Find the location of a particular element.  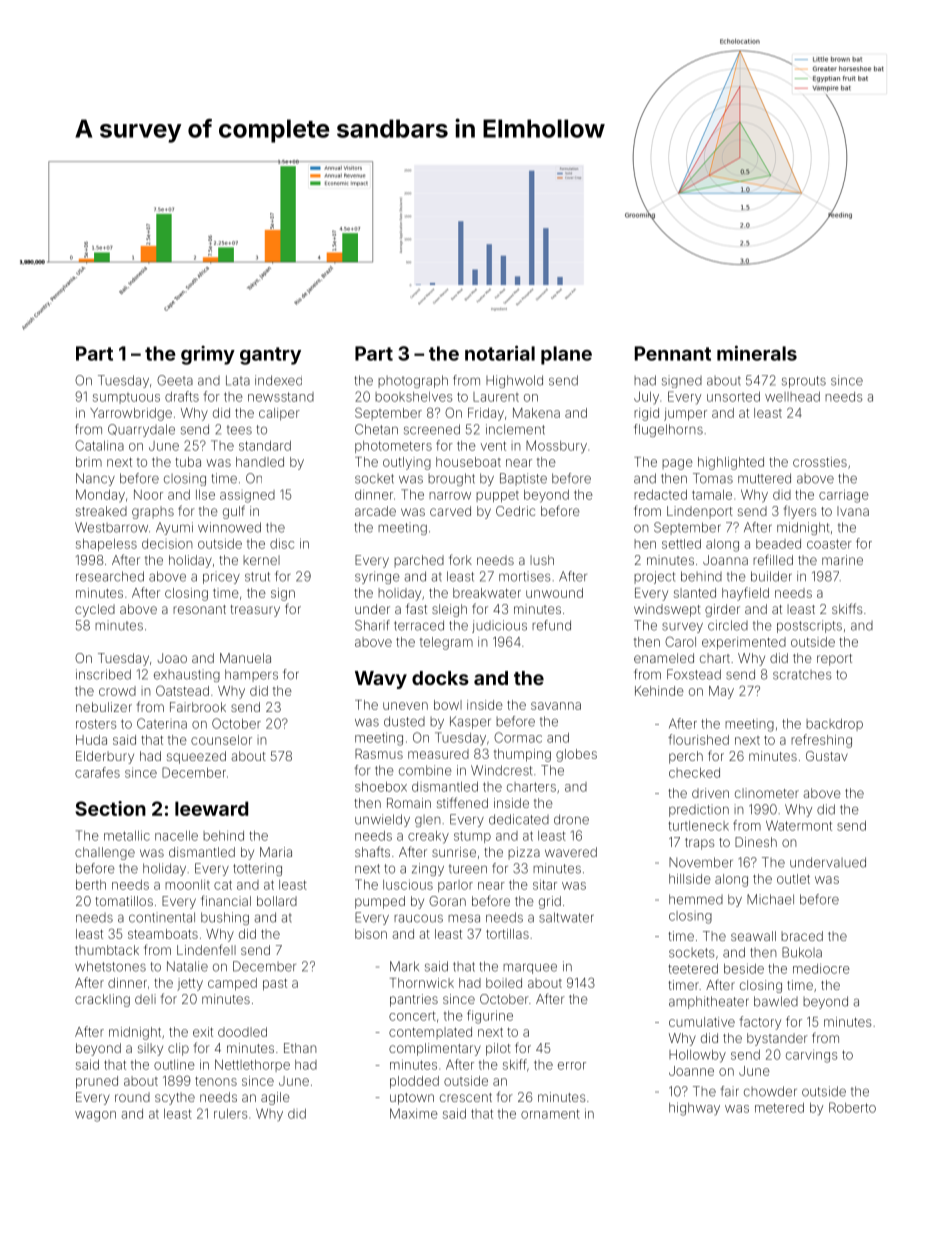

mediocre is located at coordinates (821, 969).
